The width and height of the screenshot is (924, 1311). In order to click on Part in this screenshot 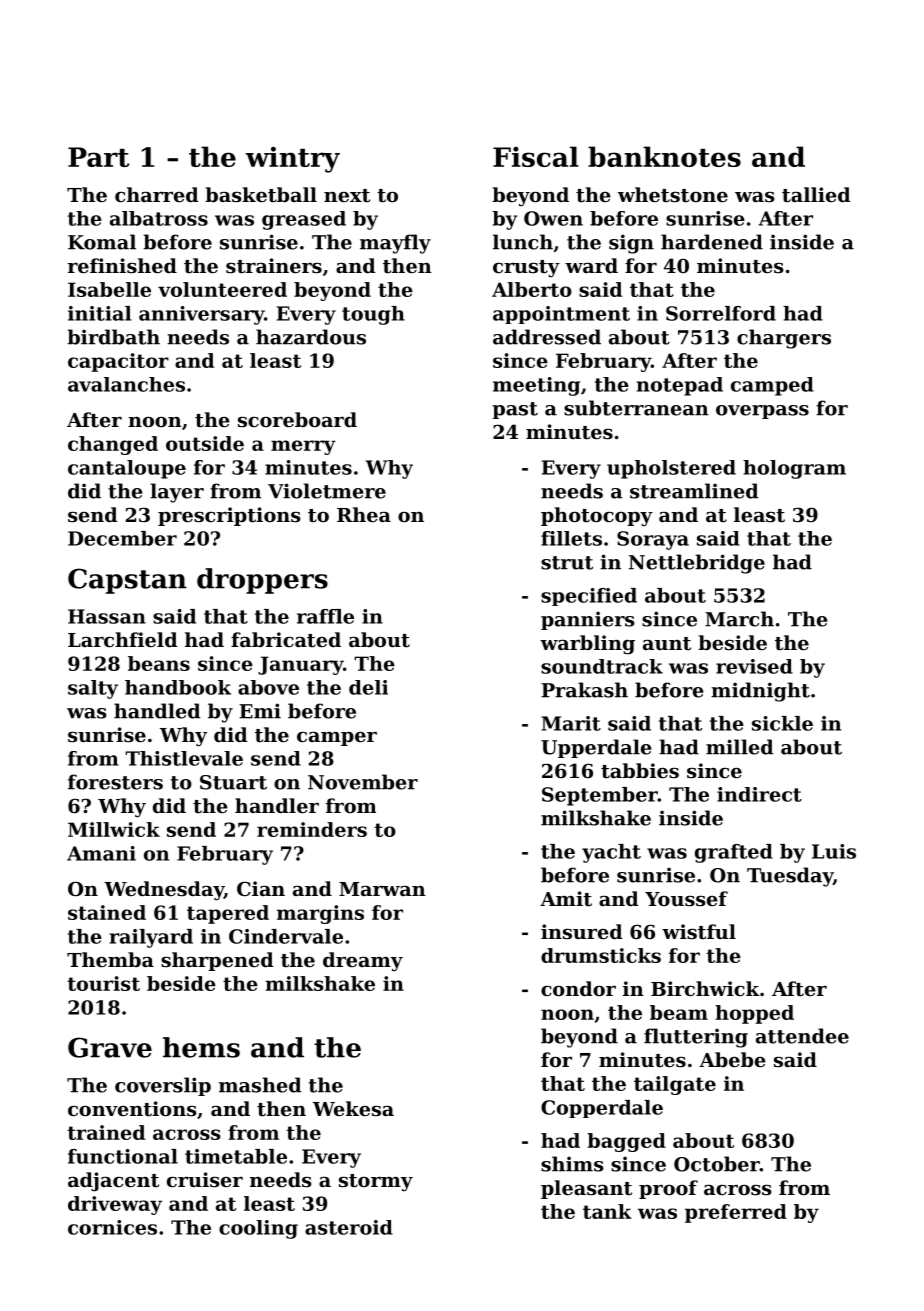, I will do `click(98, 157)`.
